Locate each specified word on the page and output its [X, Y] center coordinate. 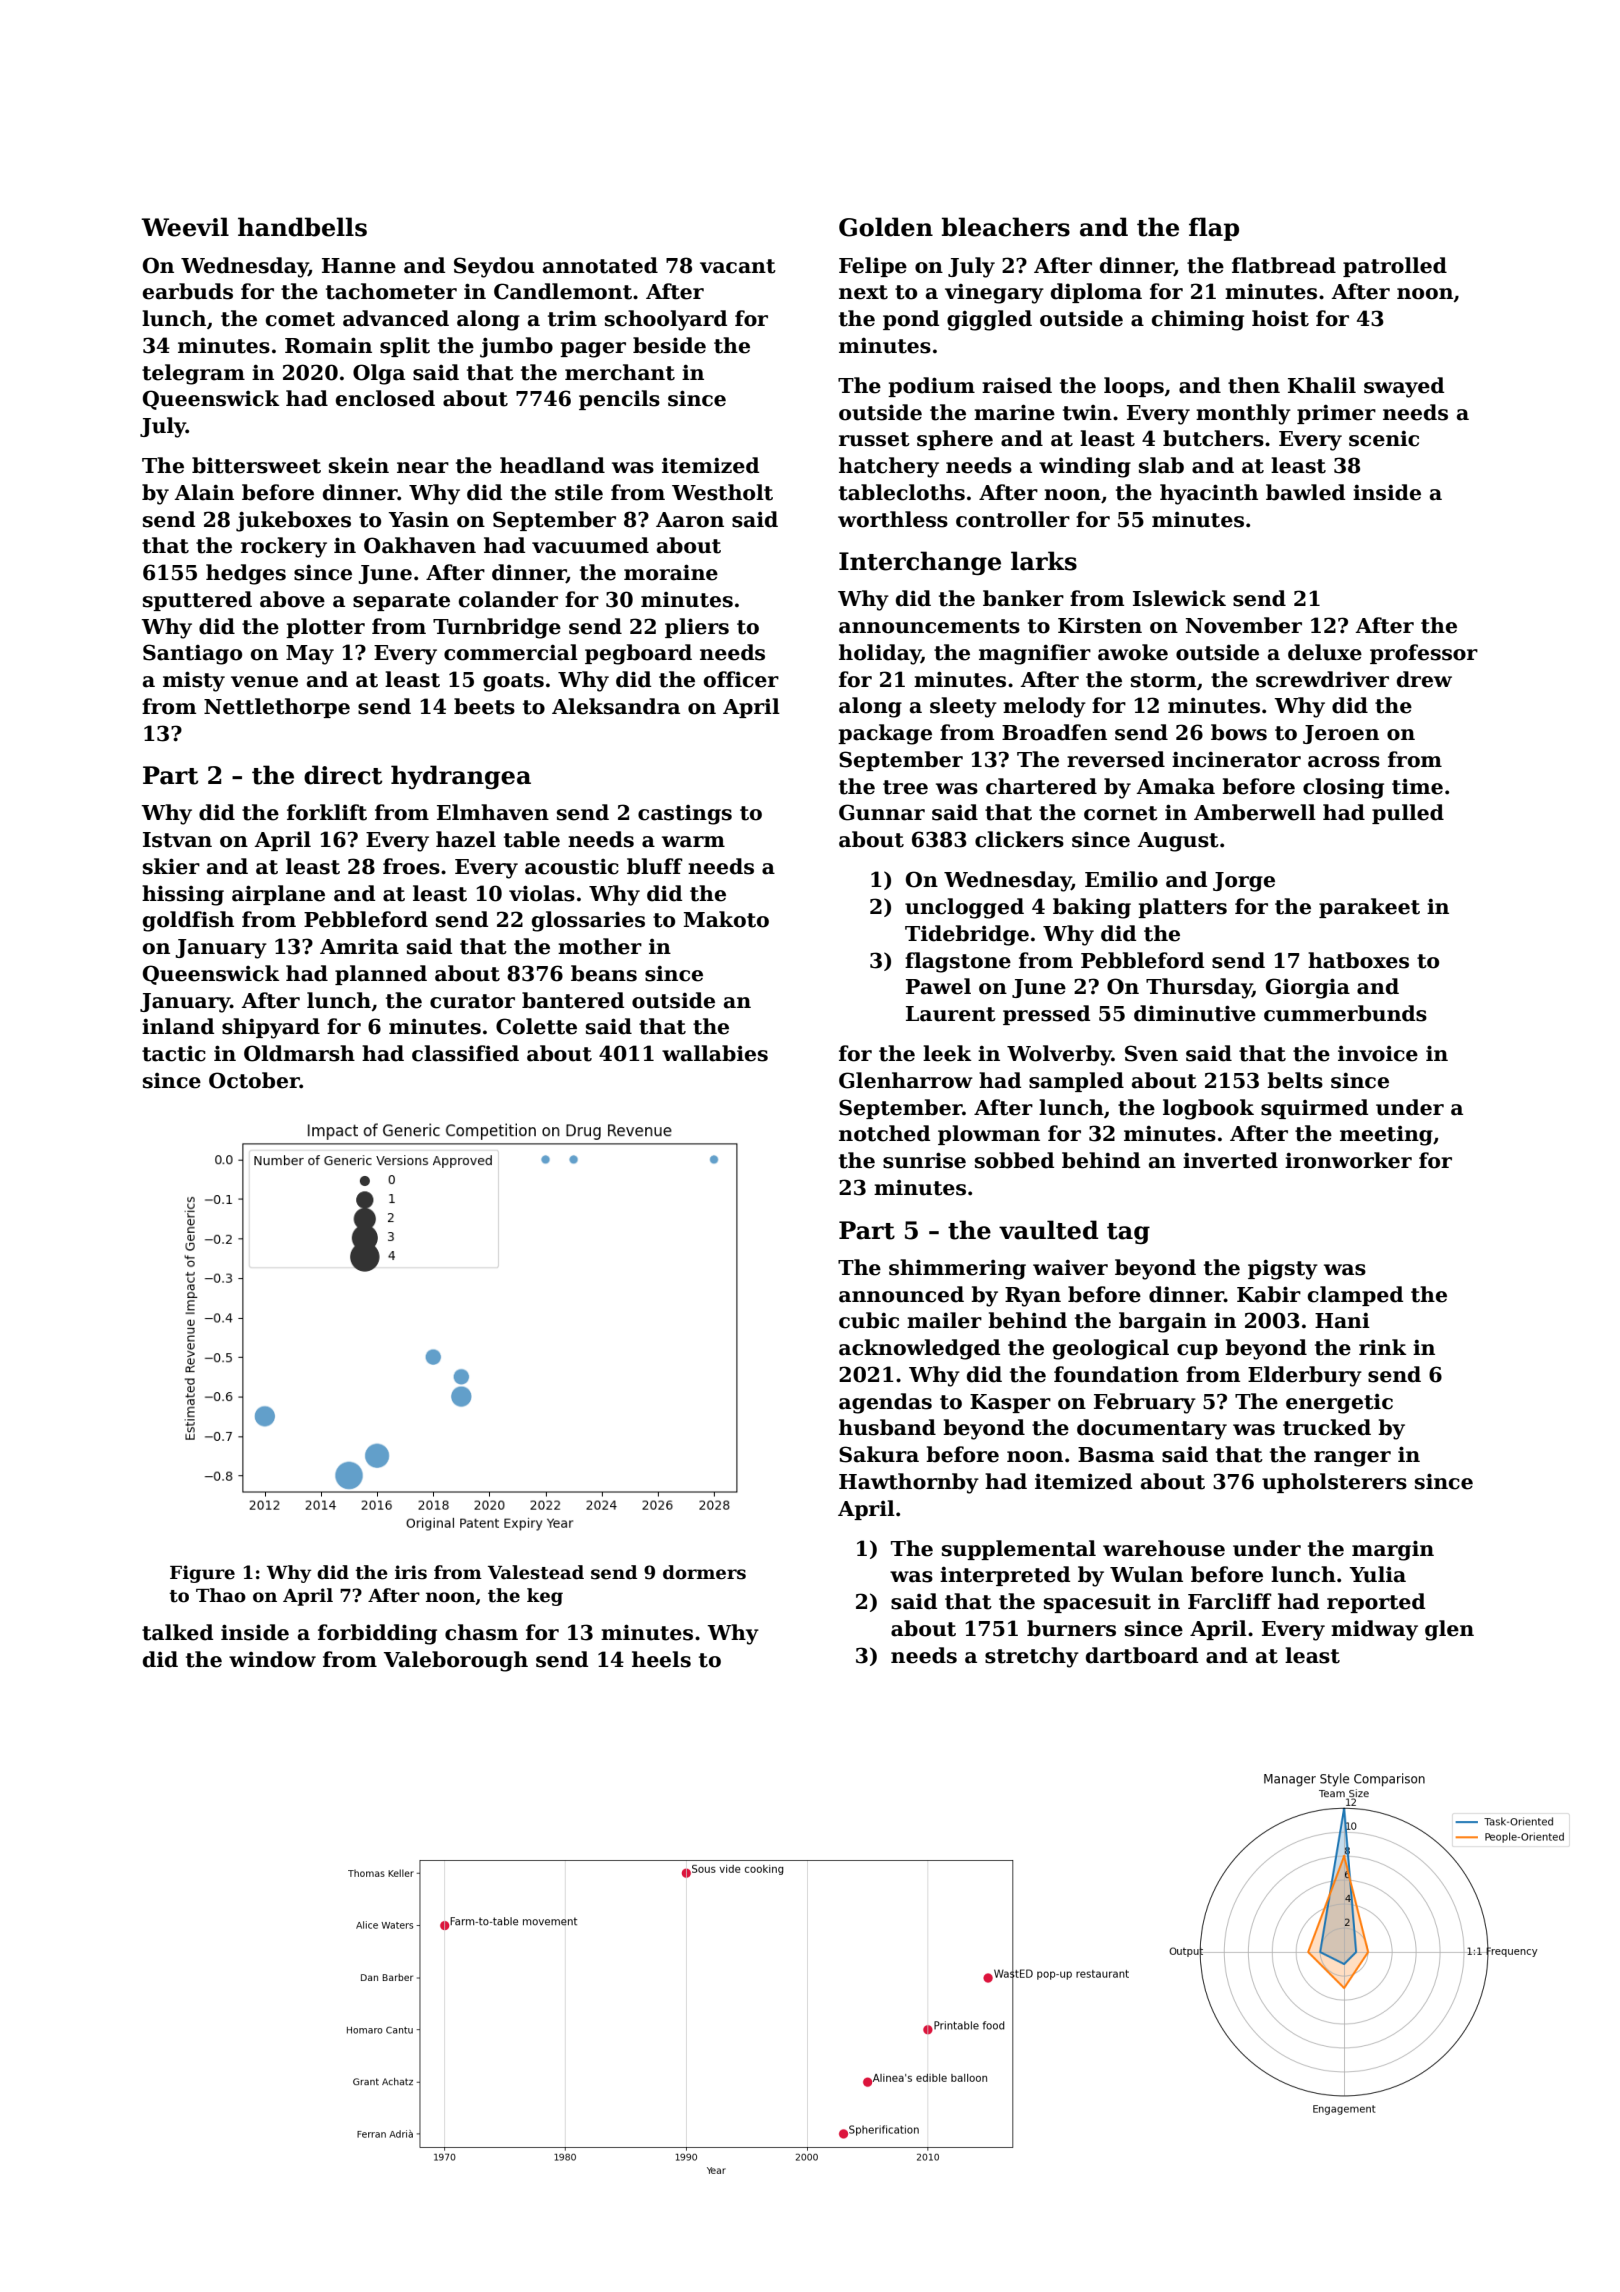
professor [1424, 654]
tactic [174, 1054]
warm [693, 842]
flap [1214, 229]
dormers [704, 1572]
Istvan [177, 840]
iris [411, 1572]
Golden [886, 227]
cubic [869, 1320]
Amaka [1175, 786]
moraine [671, 572]
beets [484, 706]
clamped [1355, 1296]
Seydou [494, 267]
